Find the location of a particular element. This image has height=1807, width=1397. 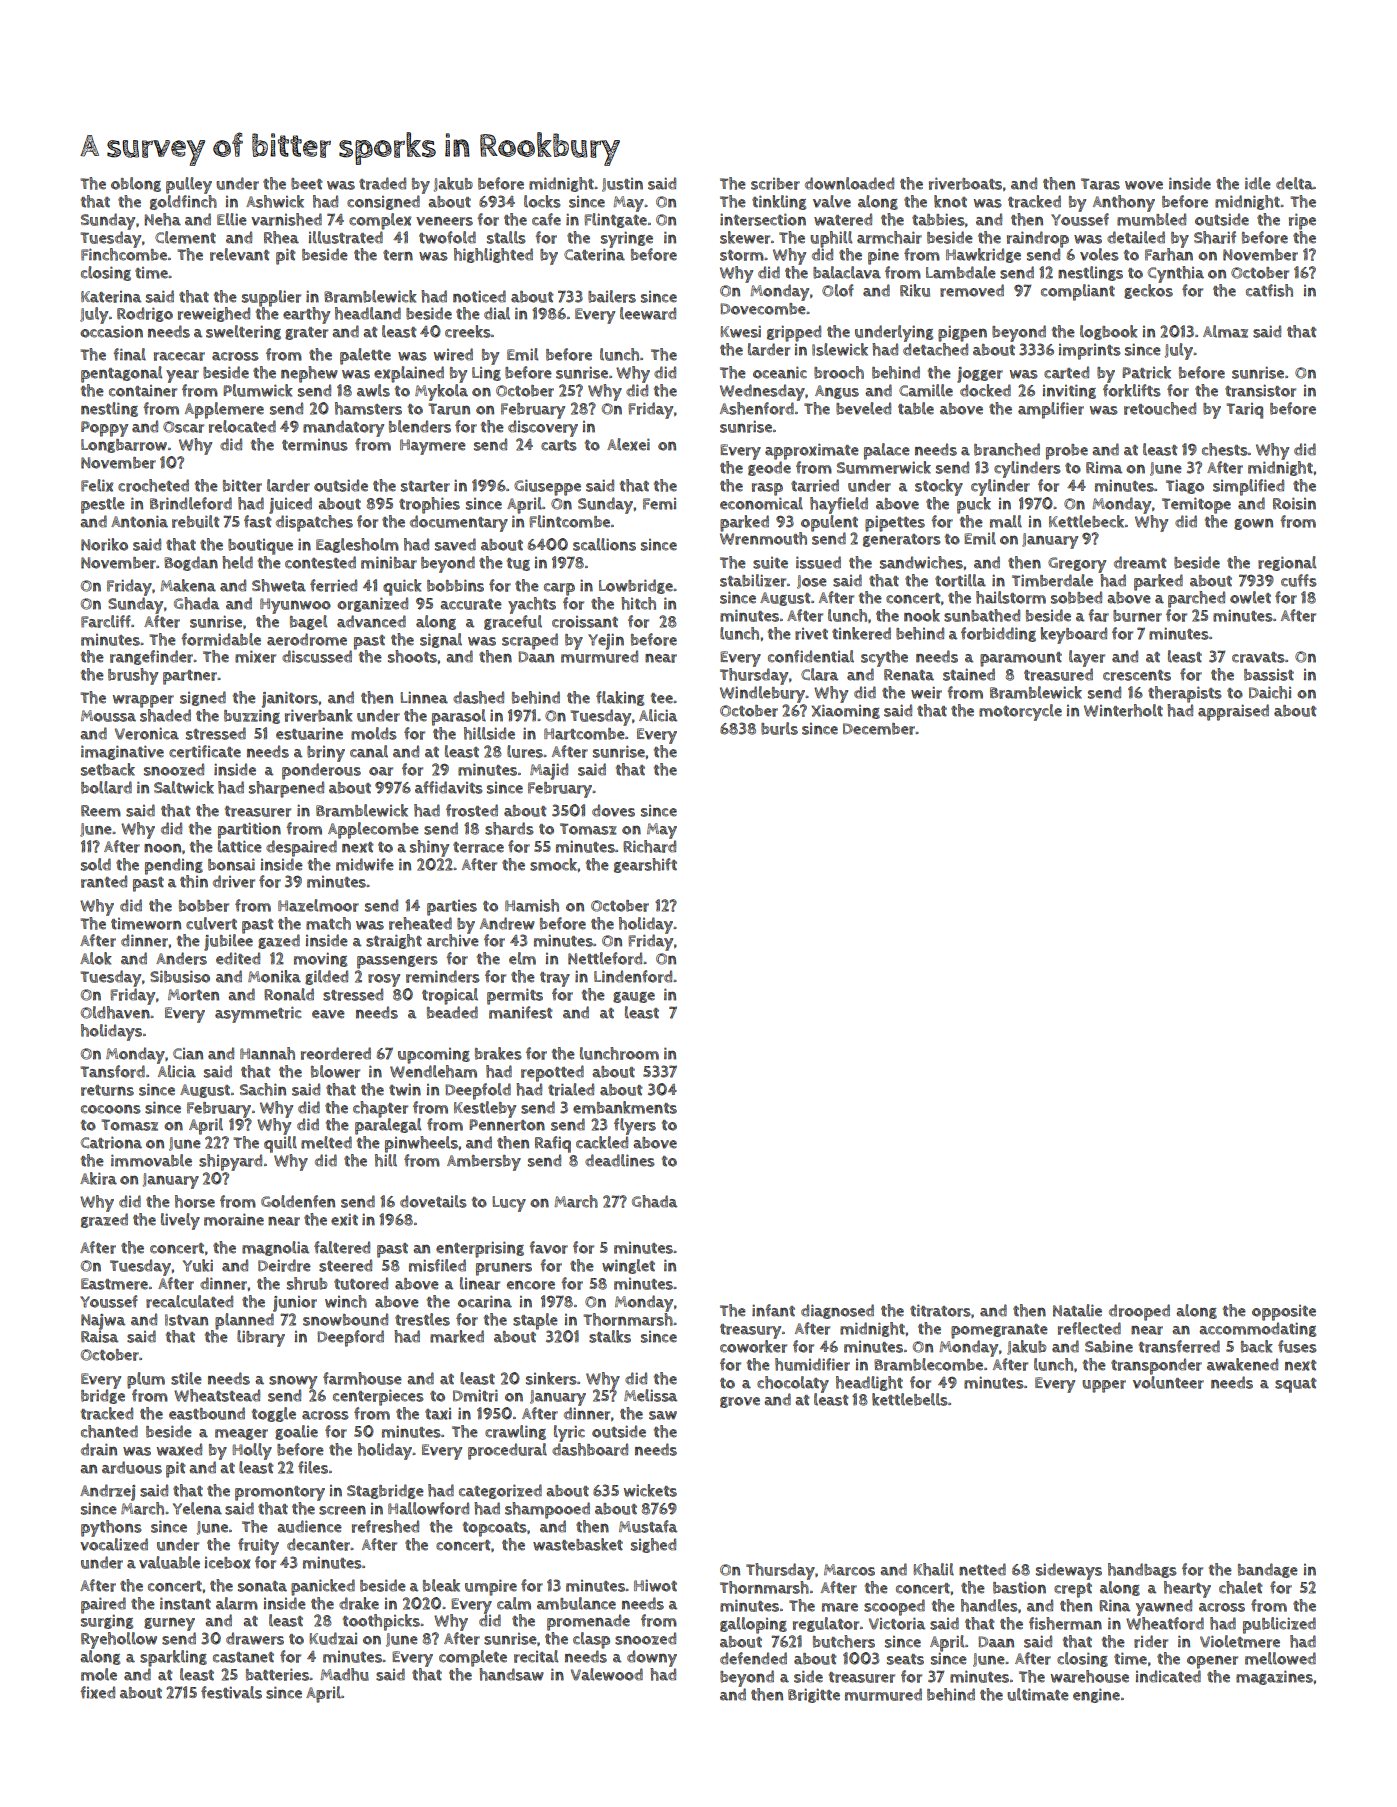

flyers is located at coordinates (635, 1126).
